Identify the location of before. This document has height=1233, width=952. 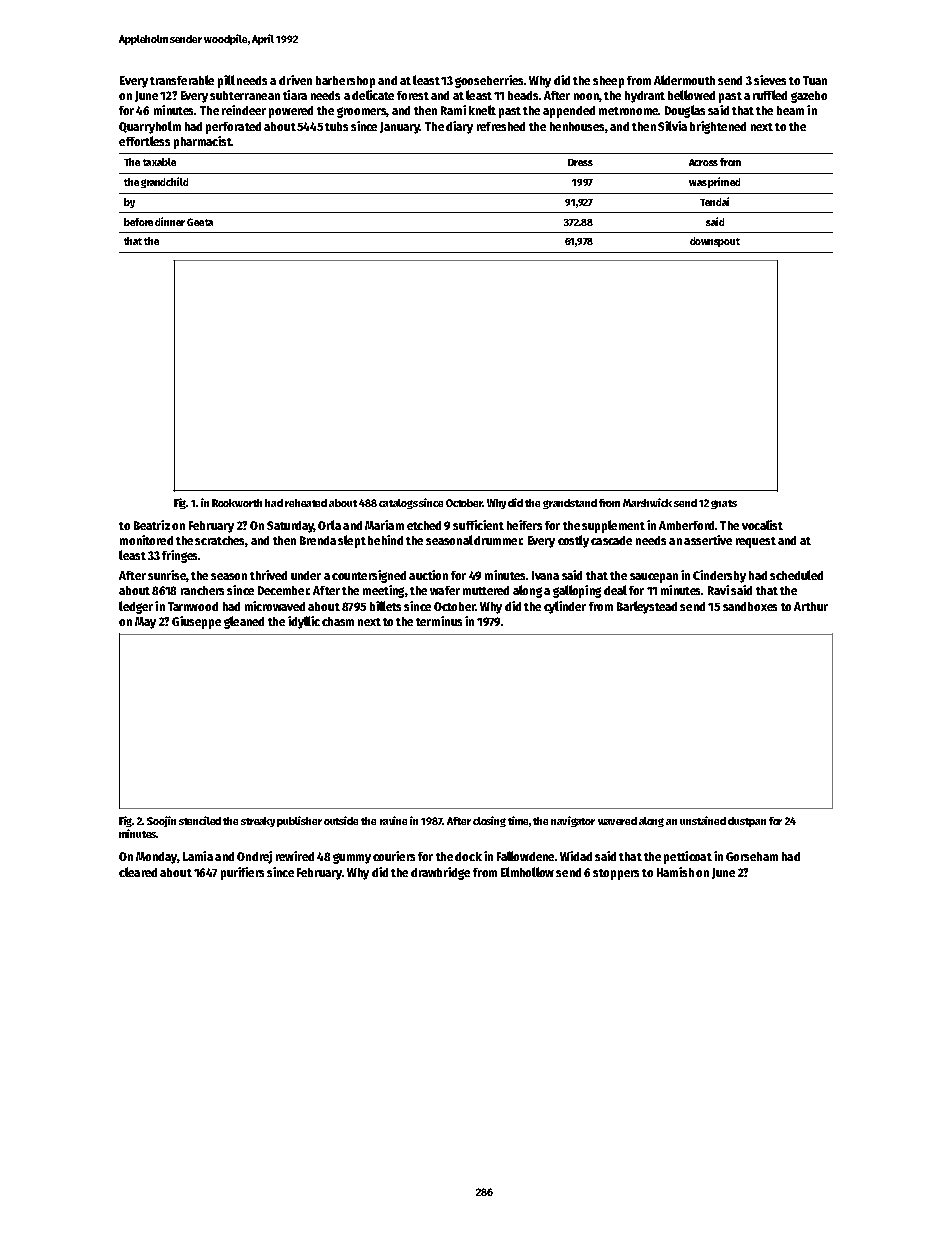
(138, 222).
